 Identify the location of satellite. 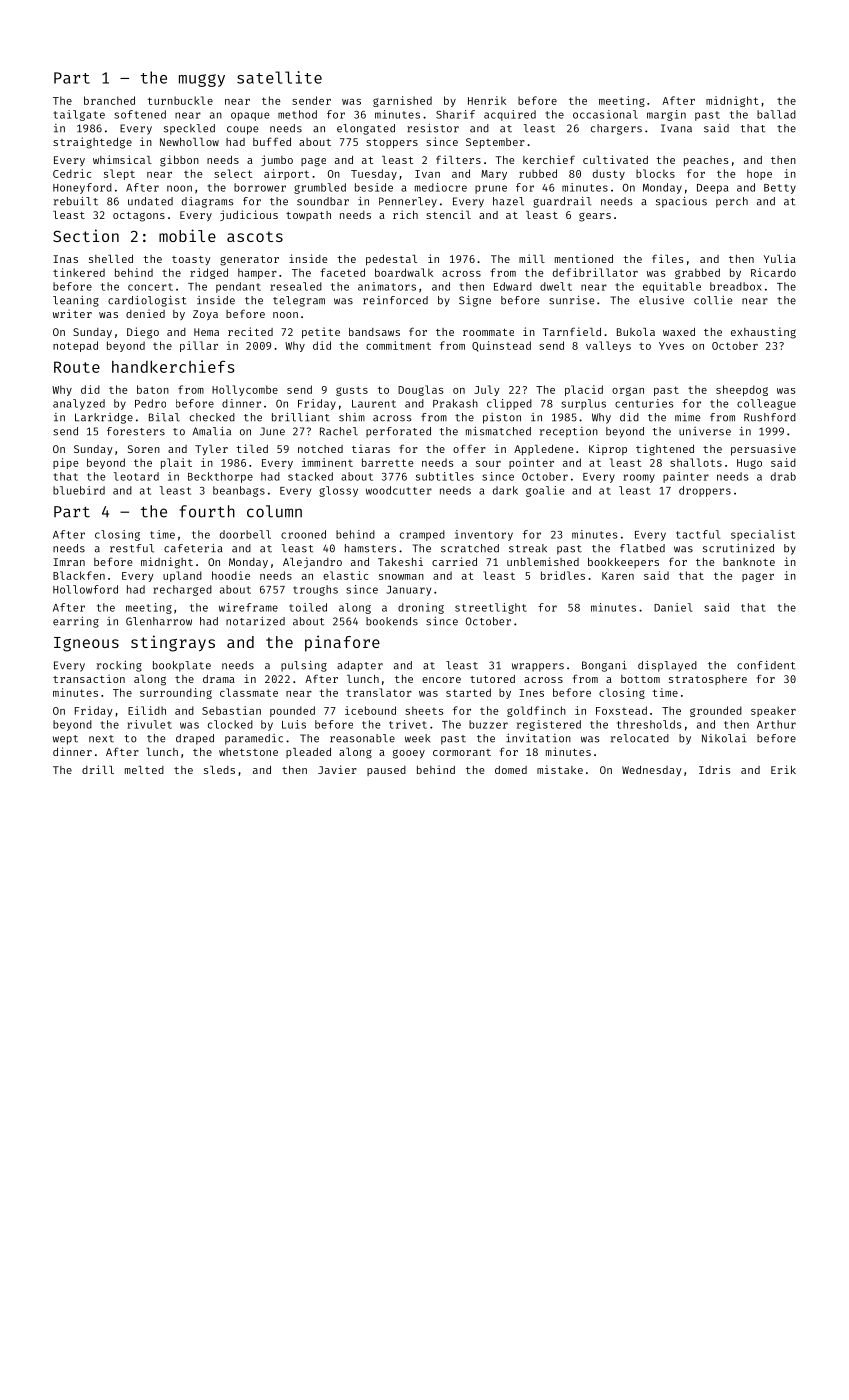
(279, 77).
